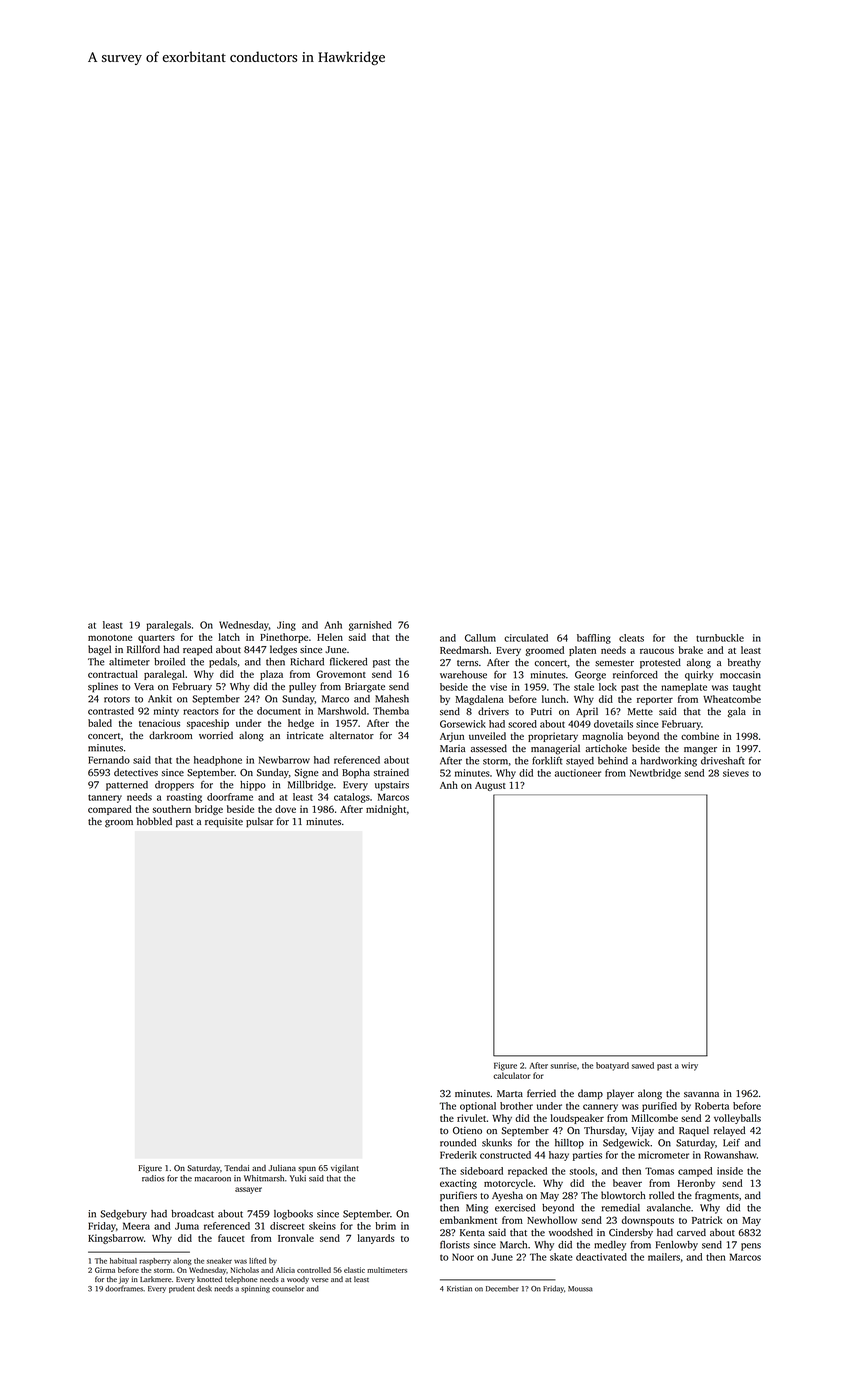  What do you see at coordinates (330, 637) in the screenshot?
I see `Helen` at bounding box center [330, 637].
